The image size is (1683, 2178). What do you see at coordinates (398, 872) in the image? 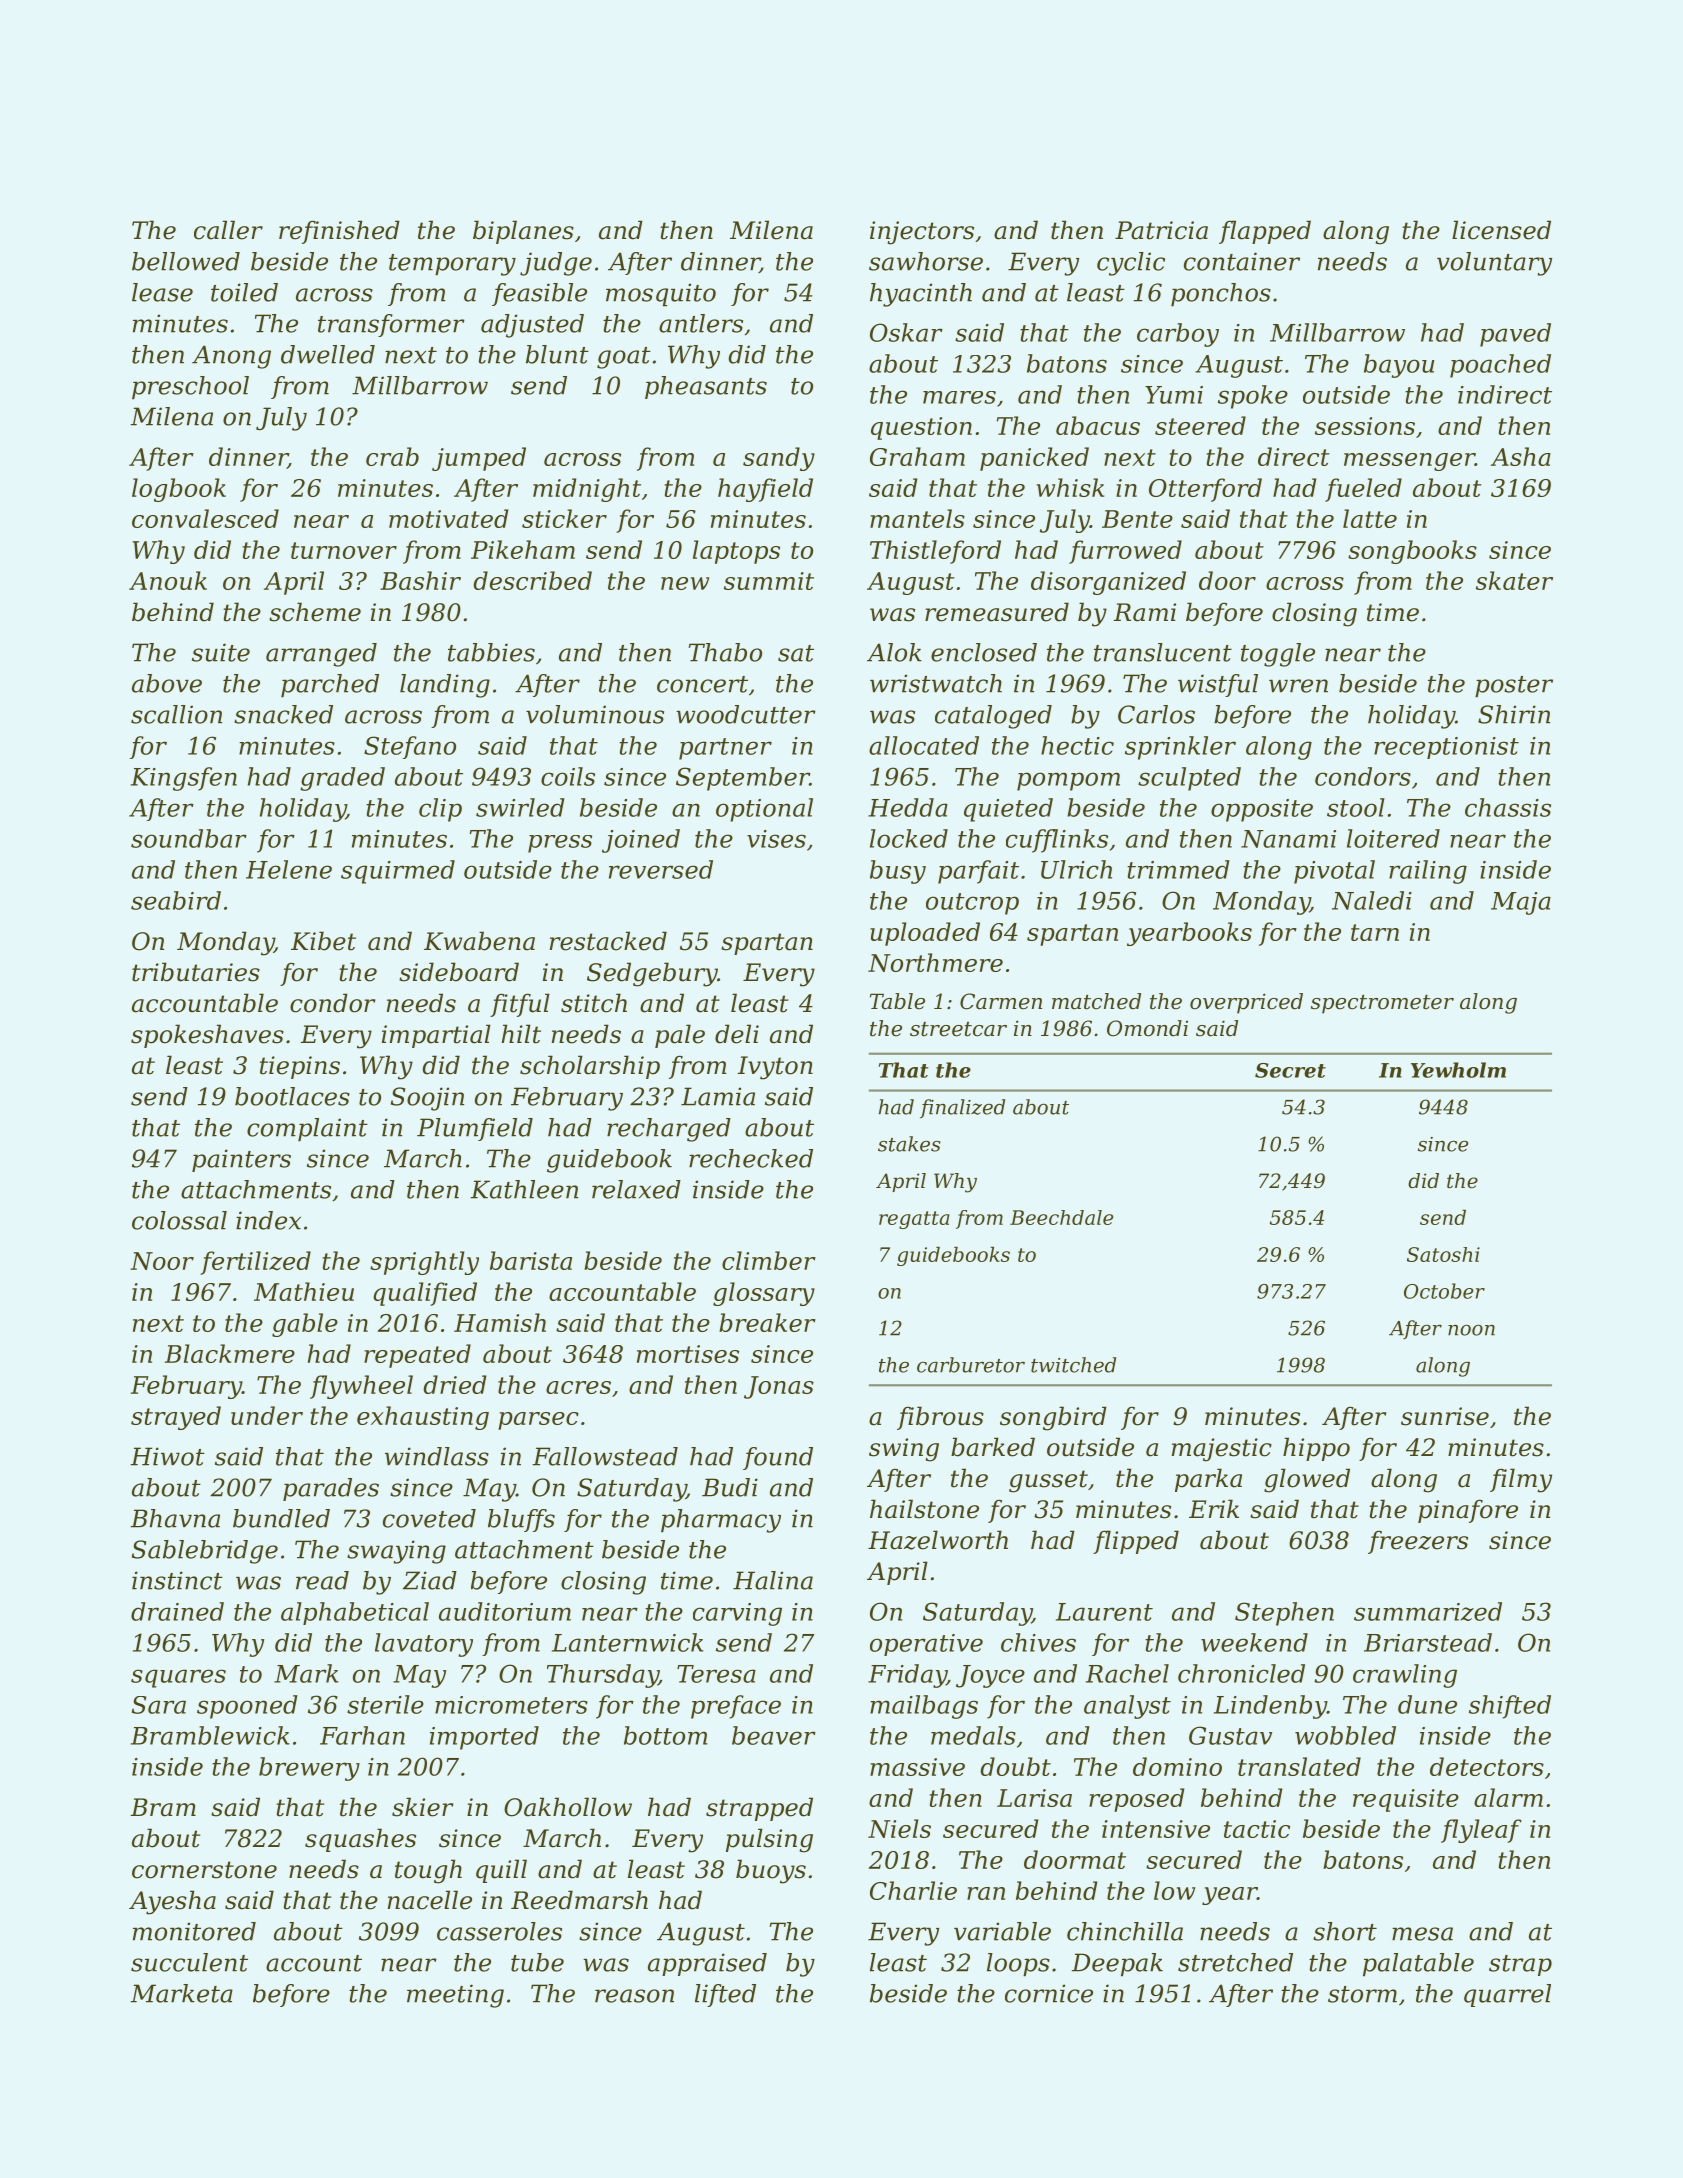
I see `squirmed` at bounding box center [398, 872].
